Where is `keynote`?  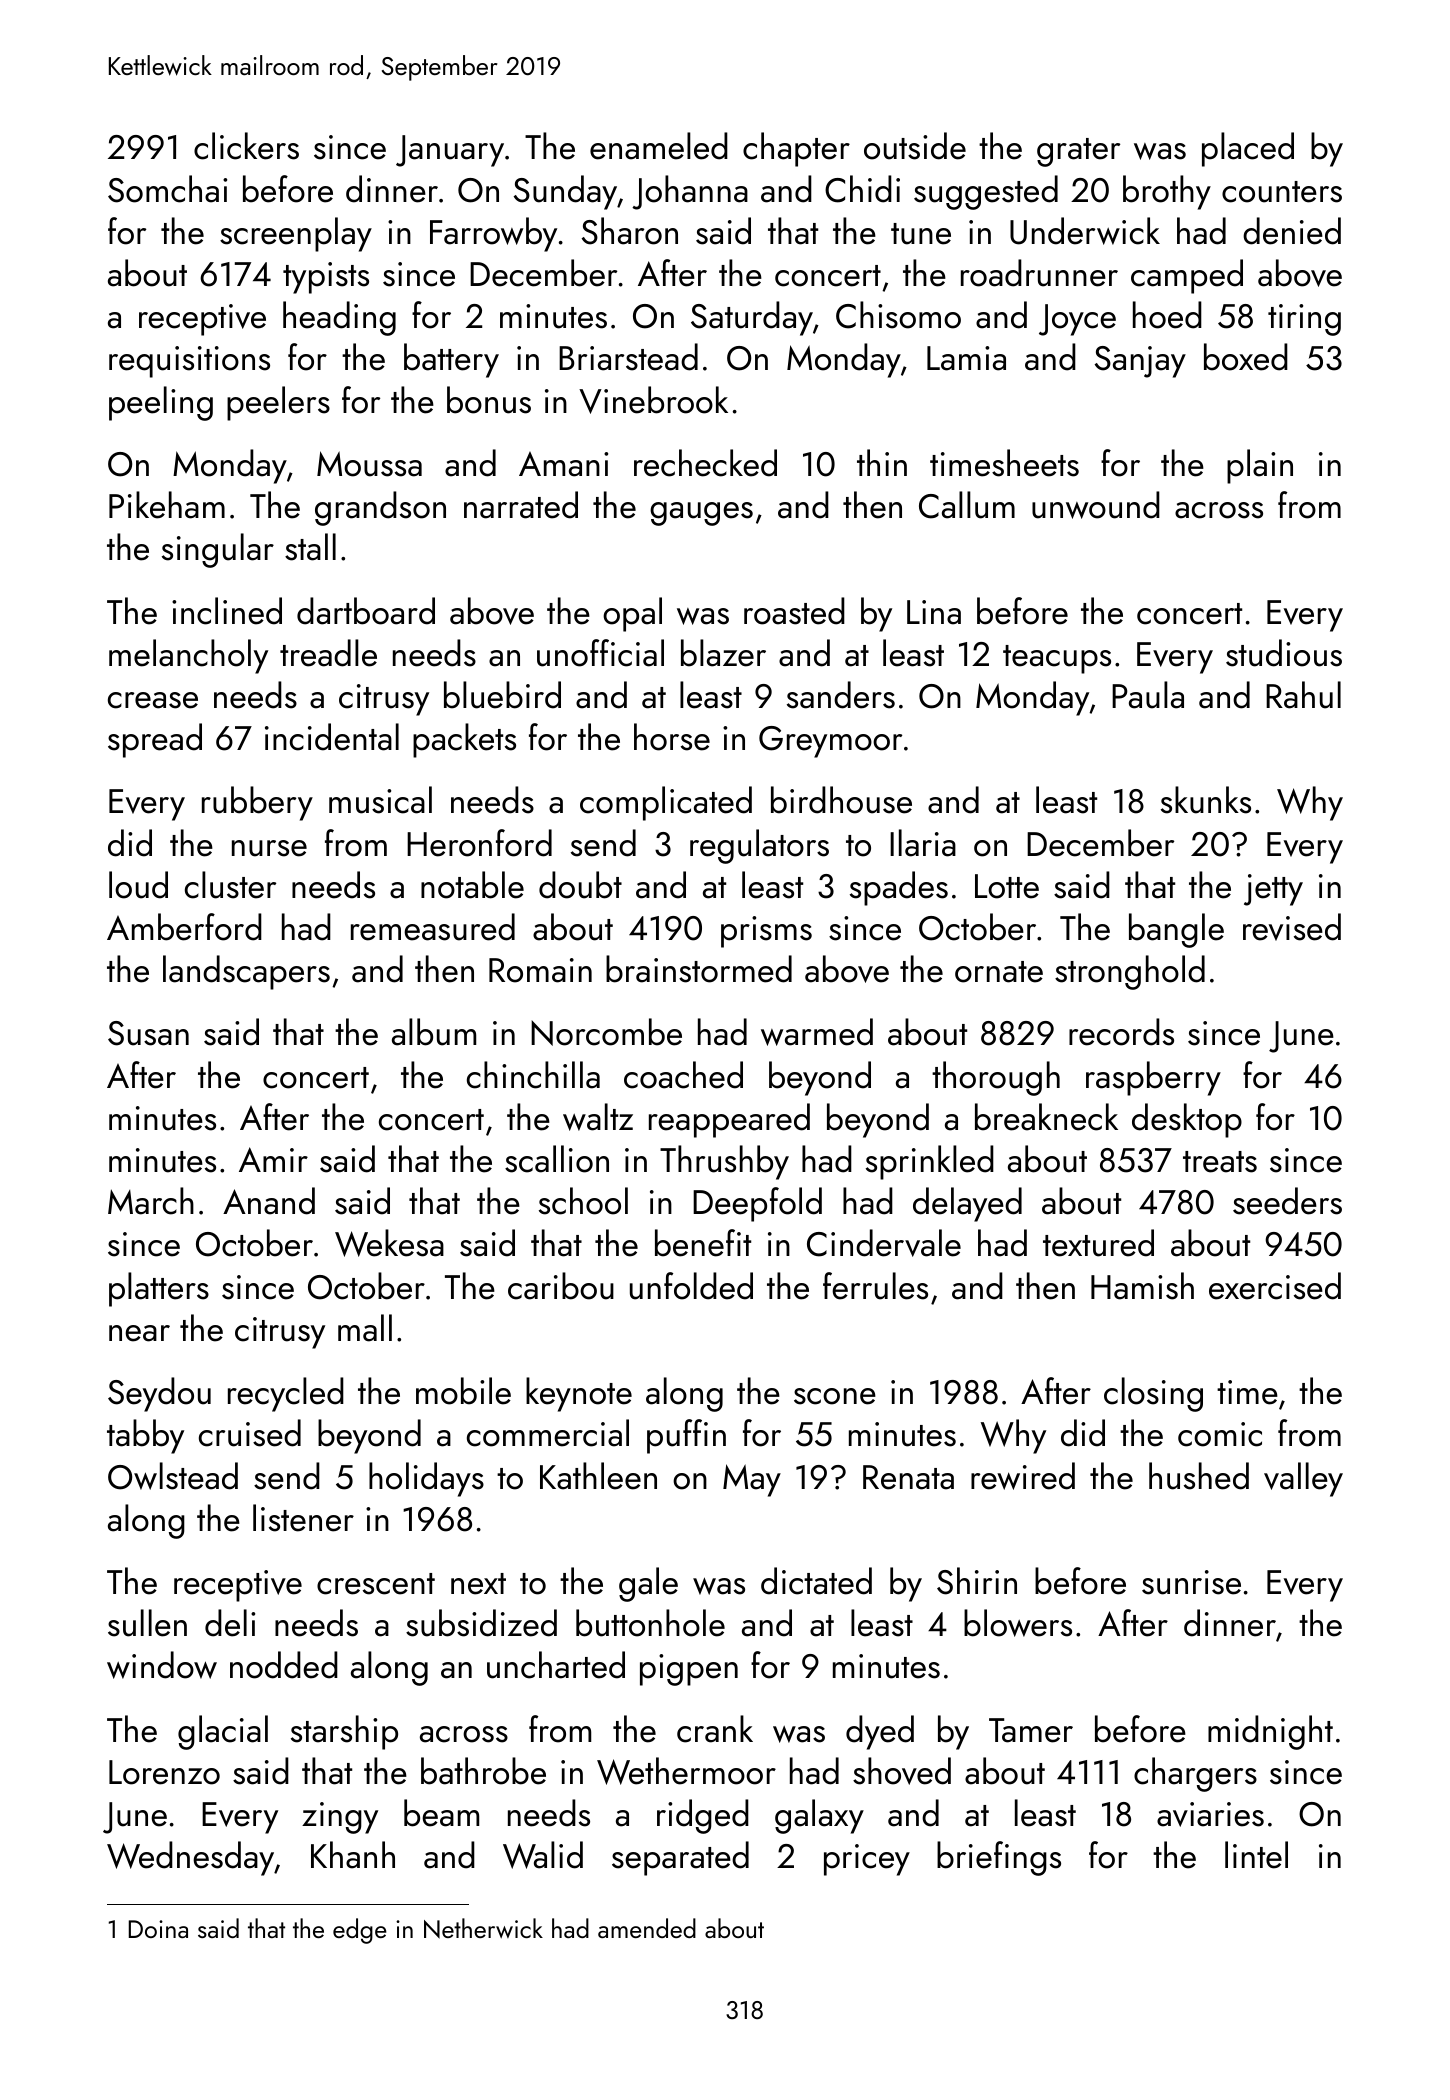 keynote is located at coordinates (579, 1394).
